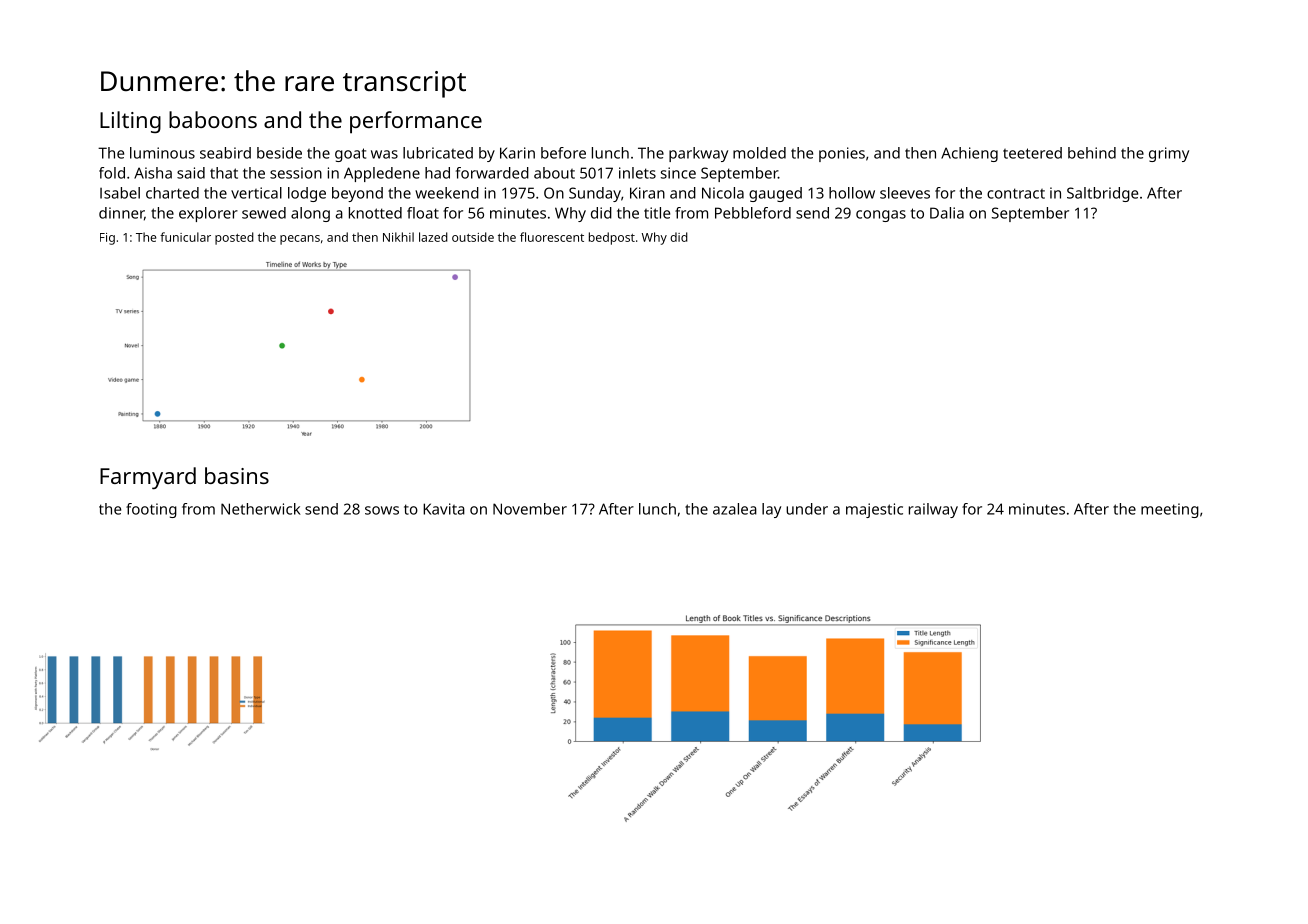 This page has height=924, width=1308. Describe the element at coordinates (807, 509) in the page. I see `under` at that location.
